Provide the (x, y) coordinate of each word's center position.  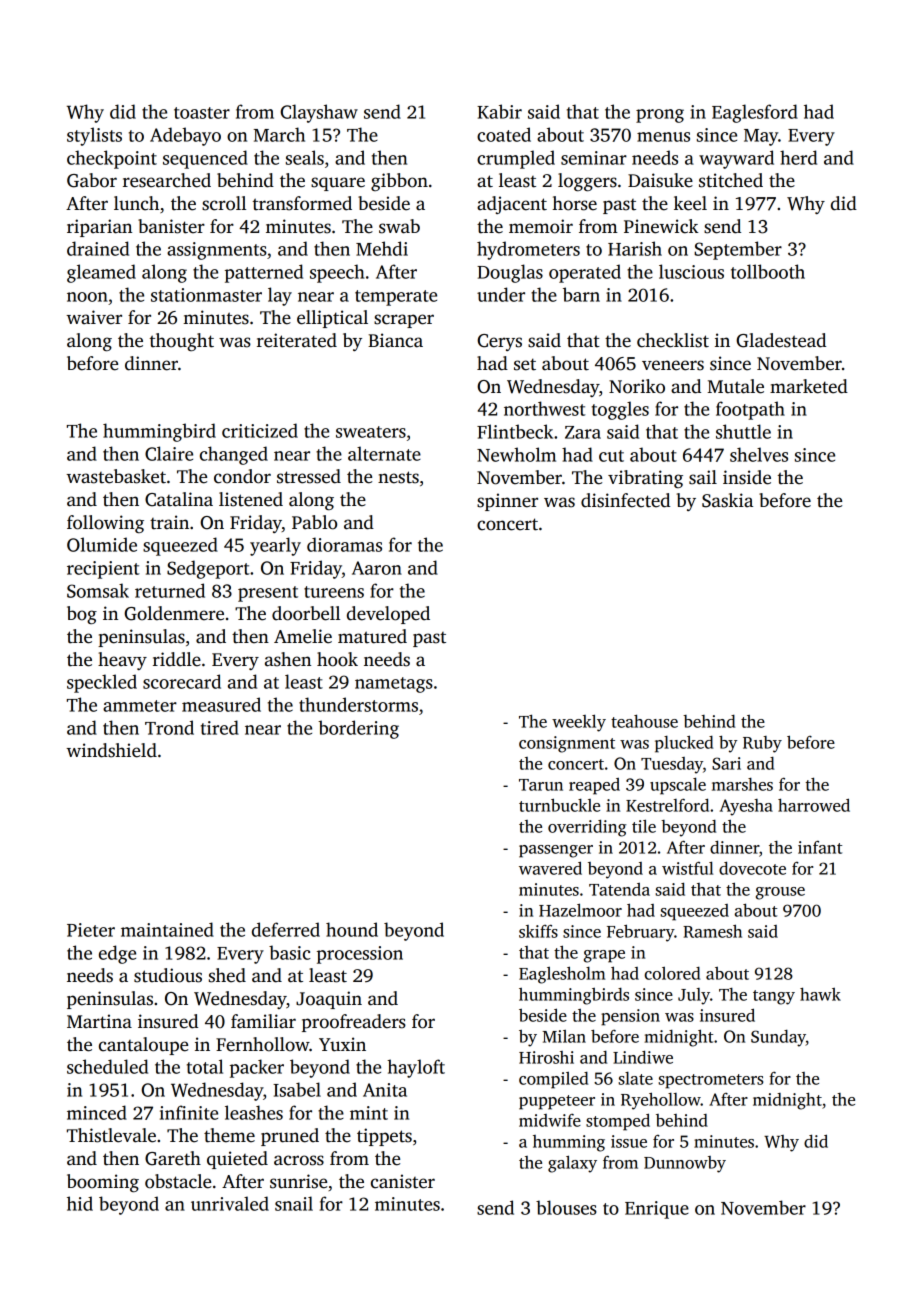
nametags (394, 685)
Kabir (499, 111)
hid (80, 1203)
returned (170, 590)
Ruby (762, 744)
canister (403, 1181)
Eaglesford (755, 113)
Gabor (92, 180)
